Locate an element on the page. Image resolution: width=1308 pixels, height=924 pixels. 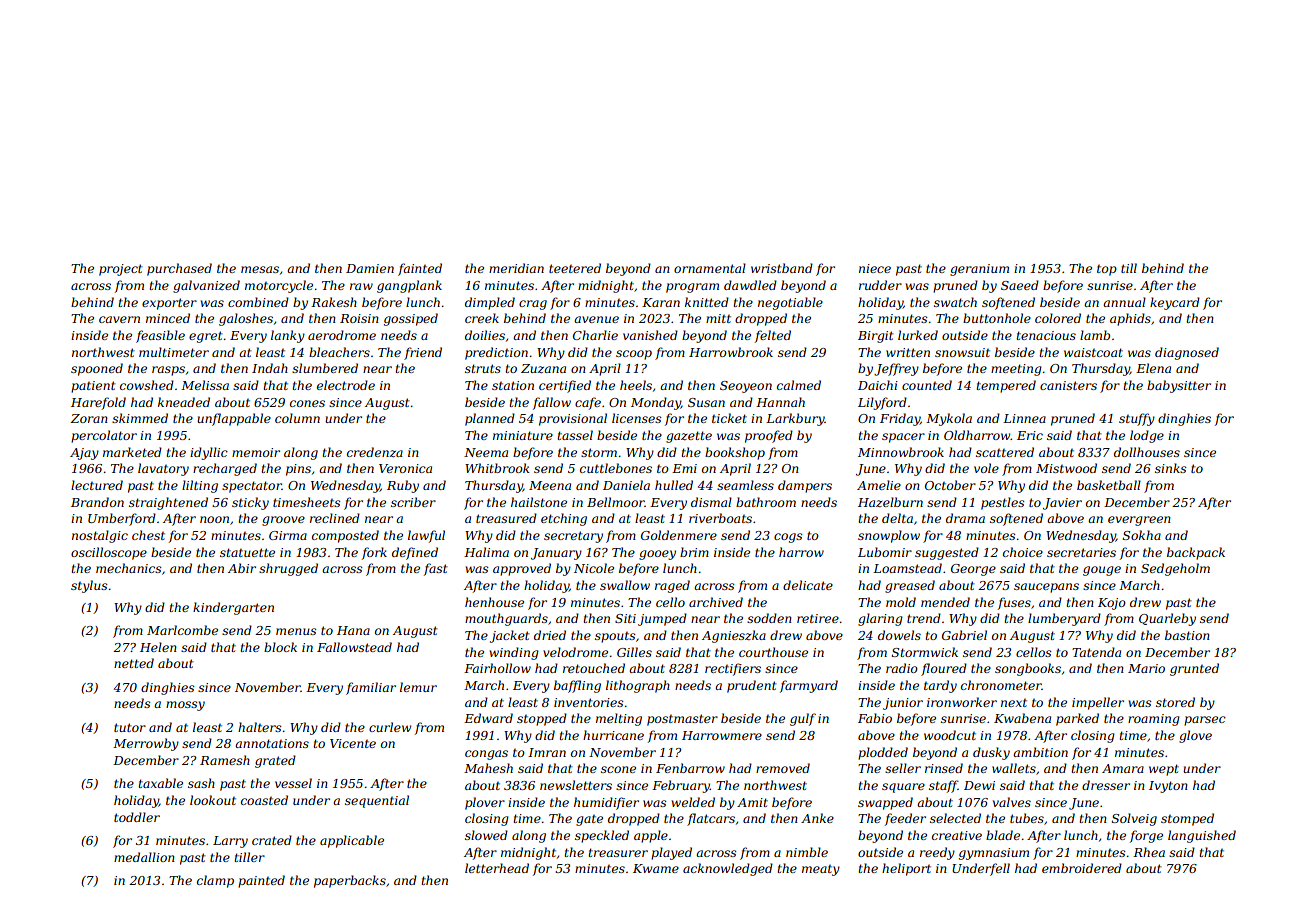
Damien is located at coordinates (370, 268).
